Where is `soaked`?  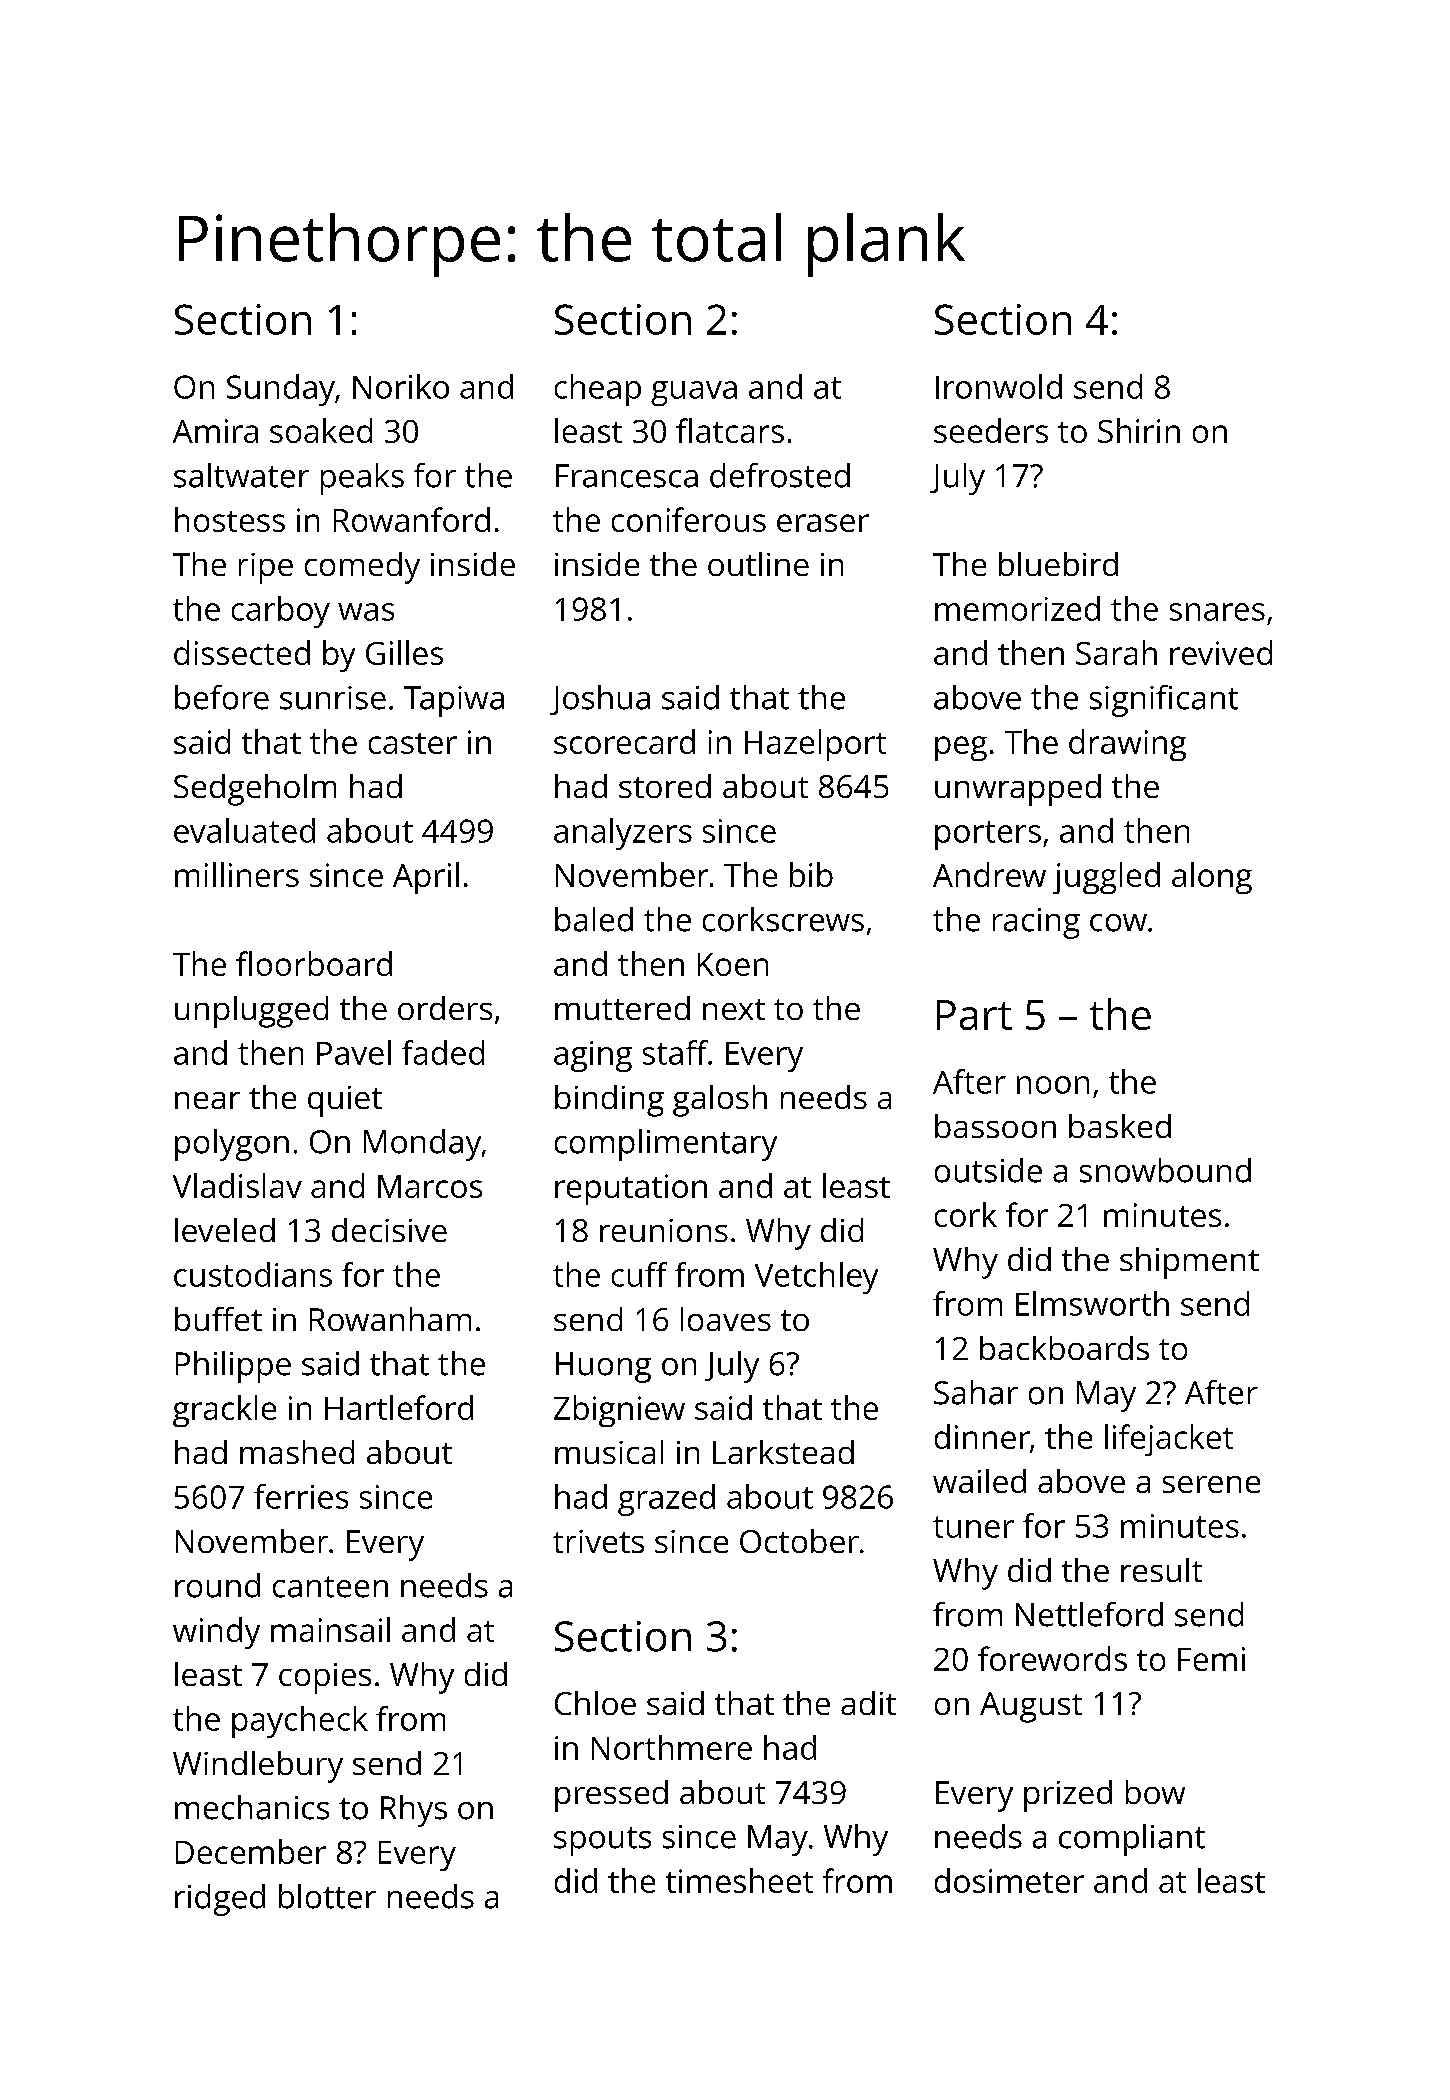 soaked is located at coordinates (321, 430).
